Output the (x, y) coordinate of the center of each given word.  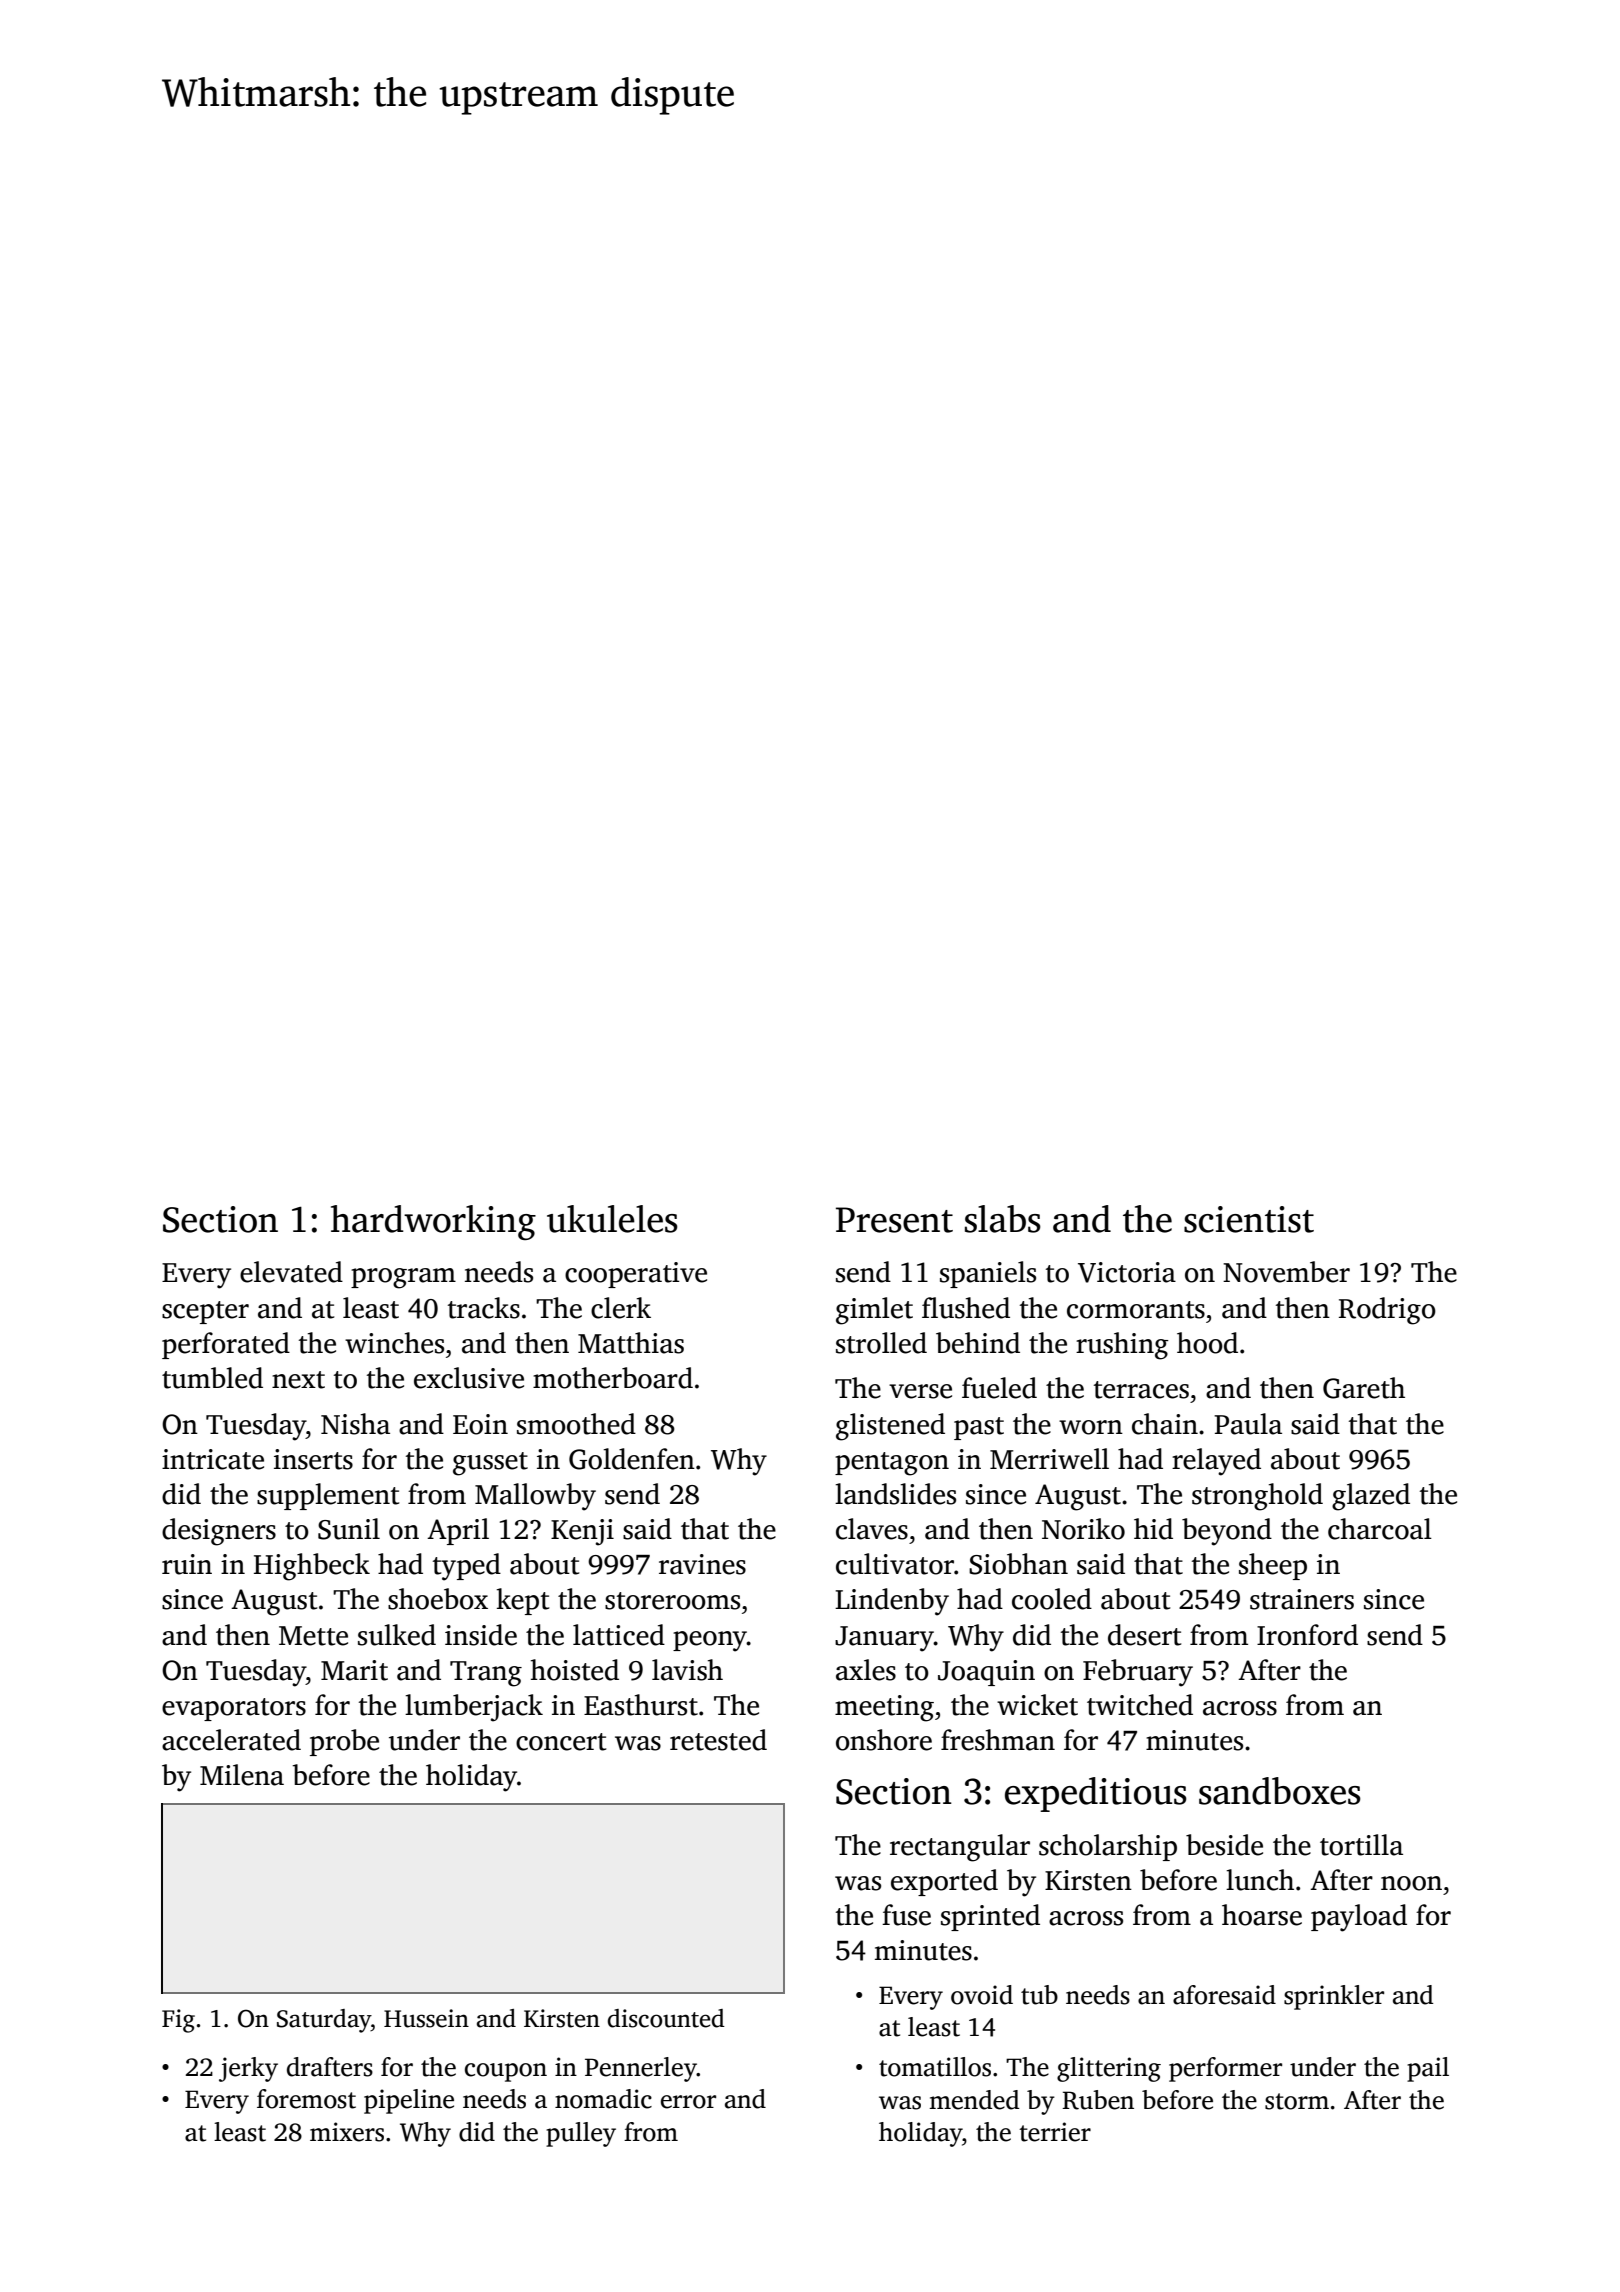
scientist (1249, 1219)
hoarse (1262, 1915)
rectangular (960, 1848)
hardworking (433, 1222)
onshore (884, 1740)
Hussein (426, 2018)
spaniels (988, 1274)
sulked (397, 1635)
